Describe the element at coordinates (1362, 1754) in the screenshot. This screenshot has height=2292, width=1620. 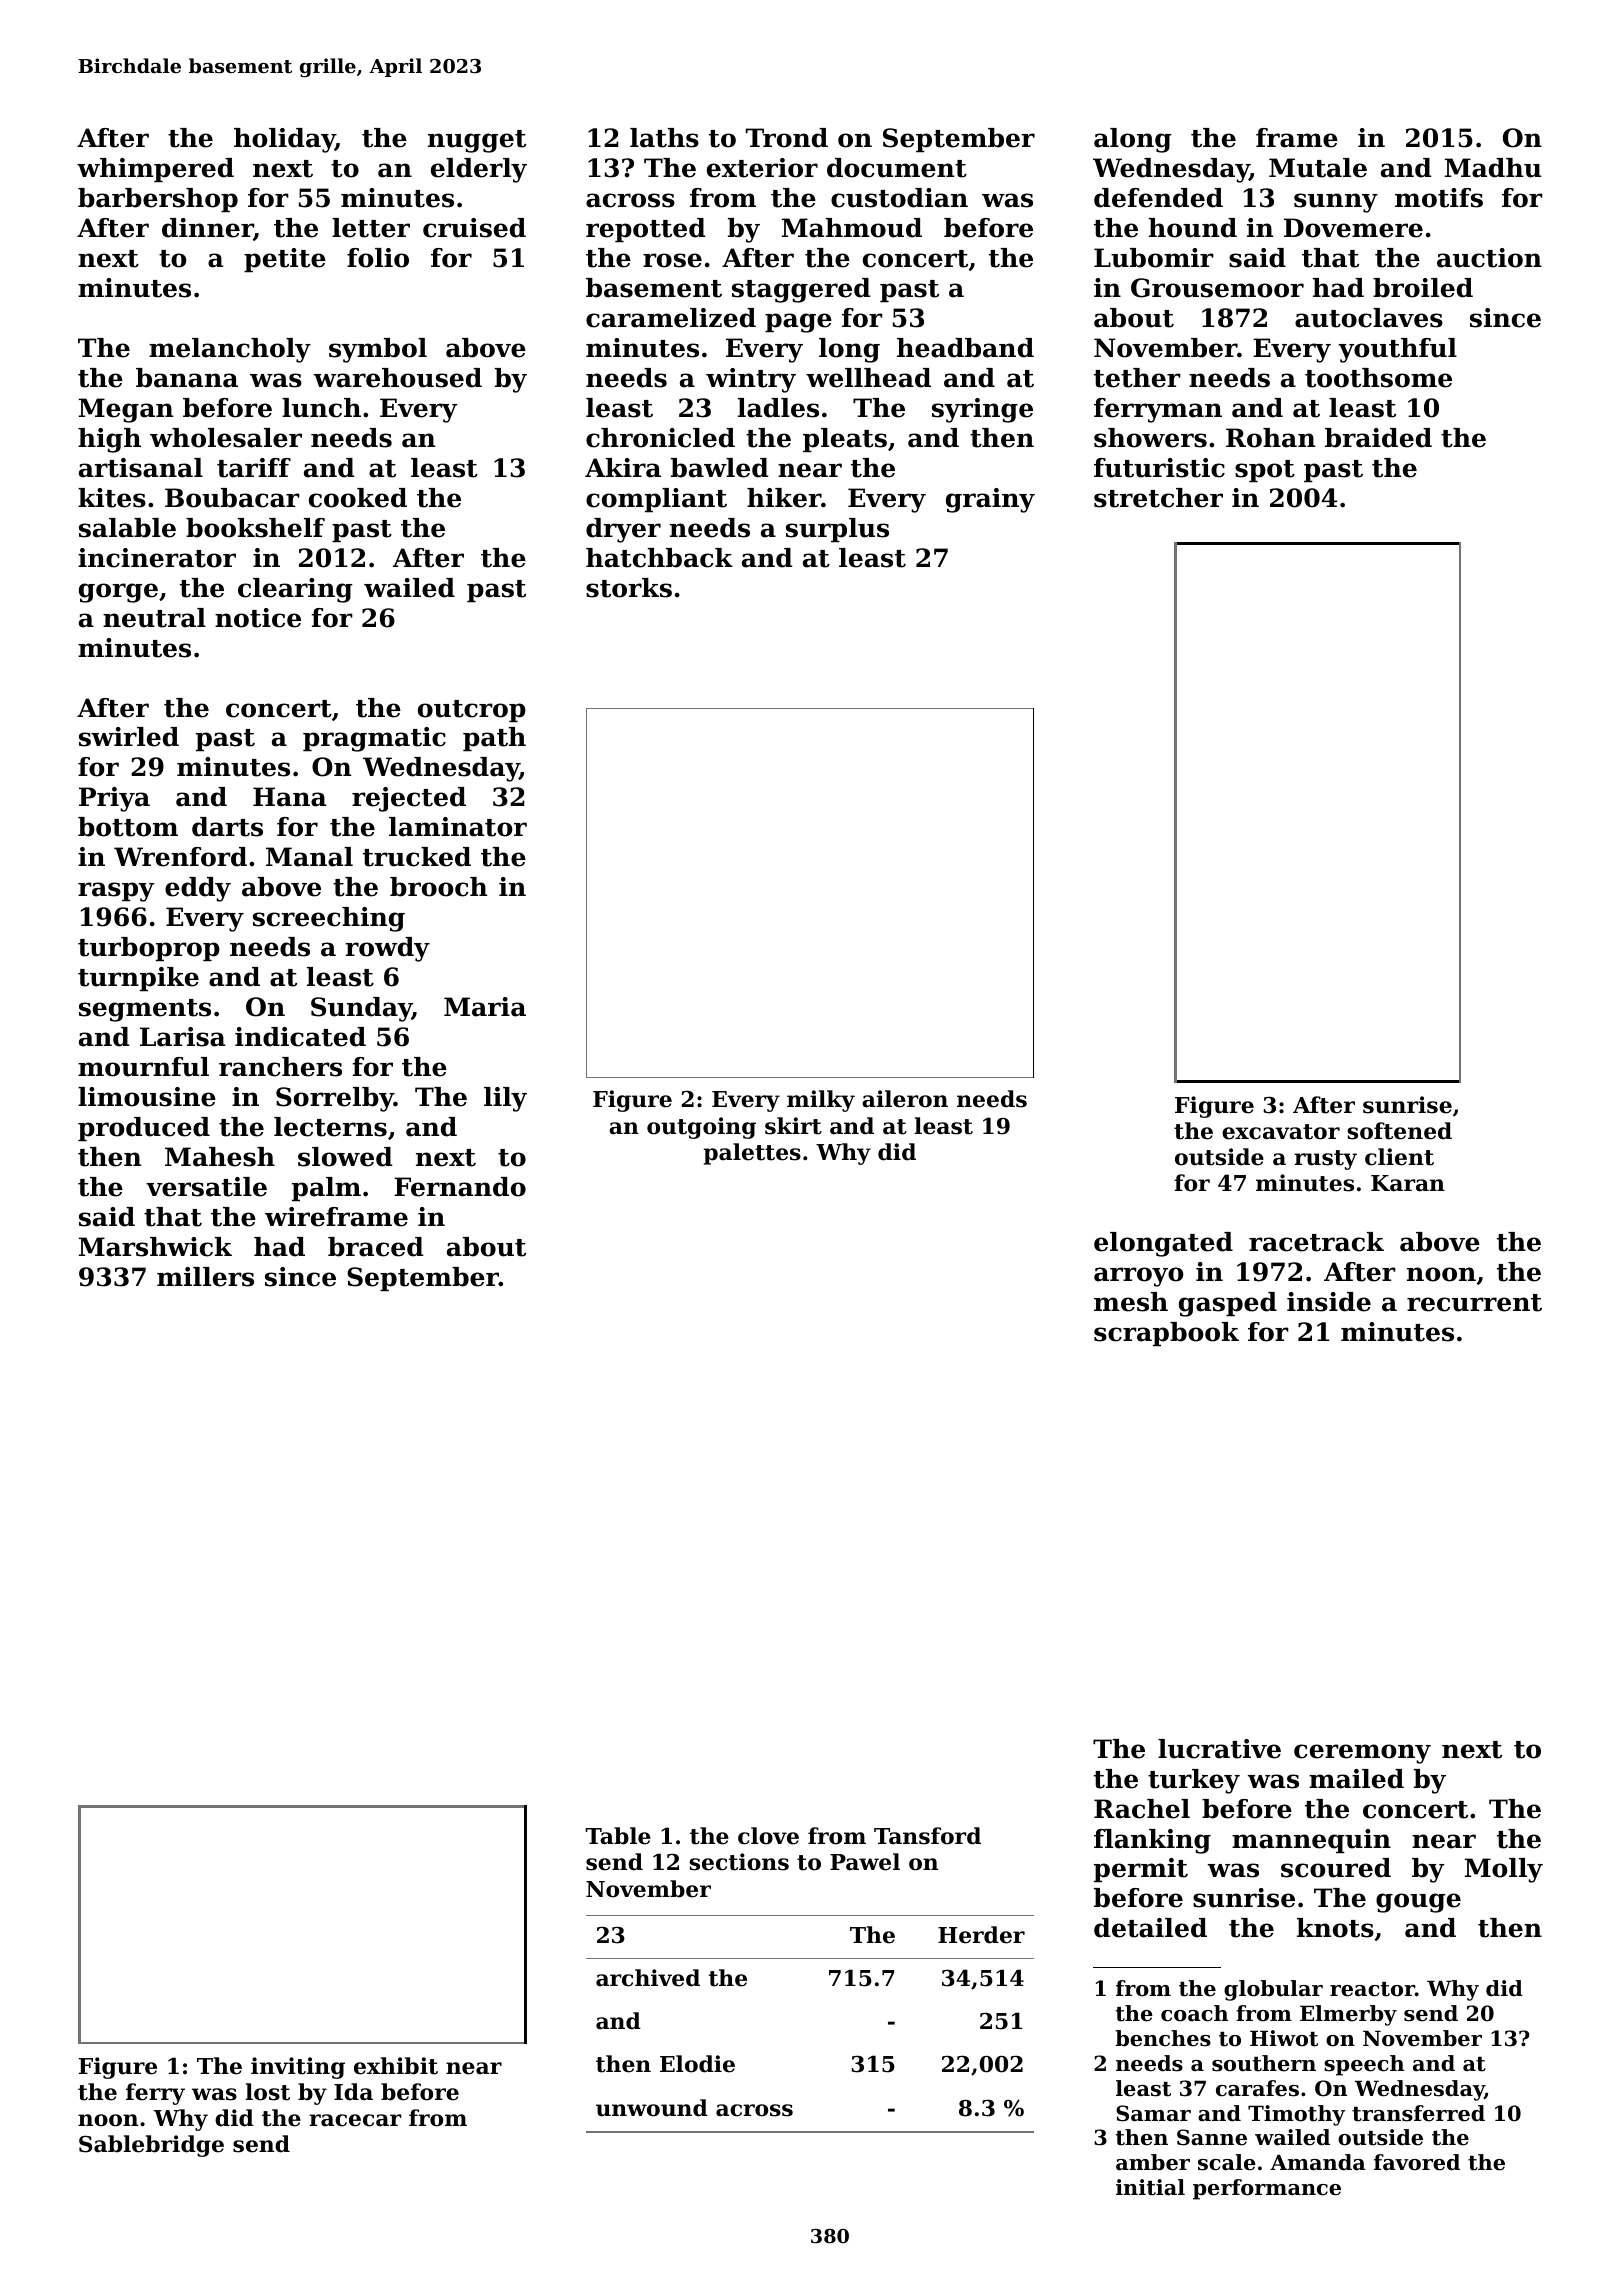
I see `ceremony` at that location.
